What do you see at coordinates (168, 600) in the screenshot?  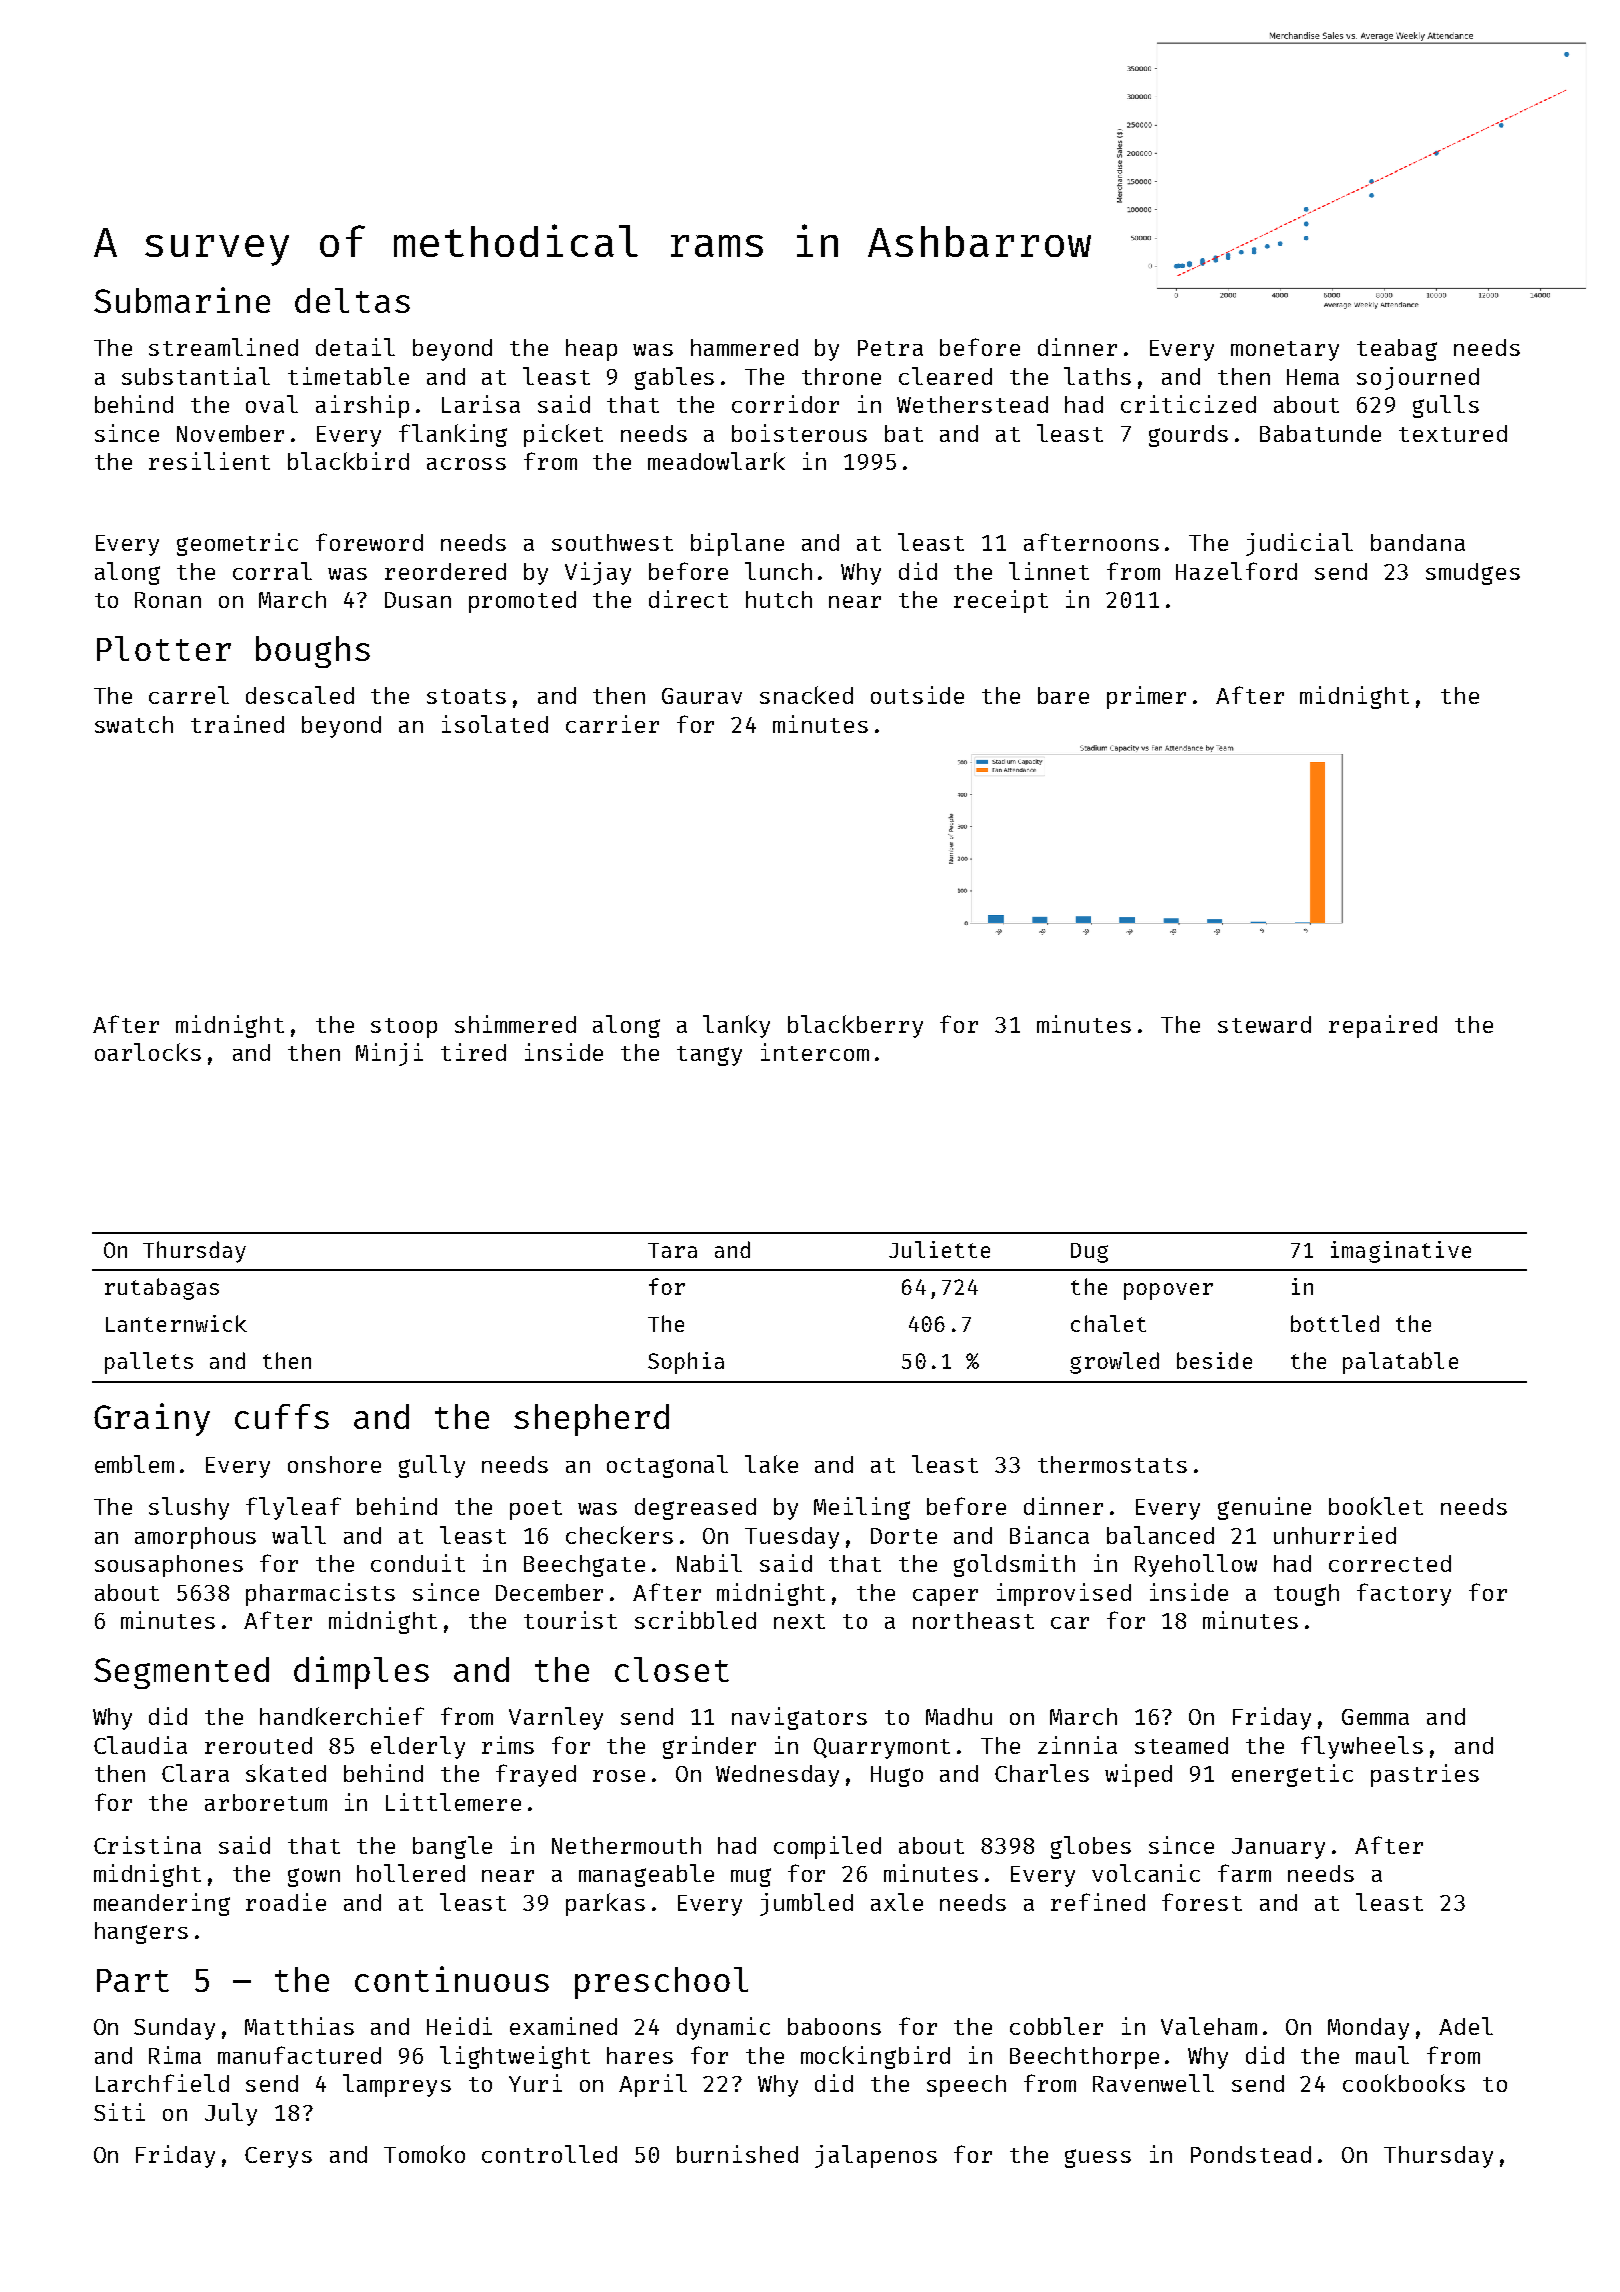 I see `Ronan` at bounding box center [168, 600].
